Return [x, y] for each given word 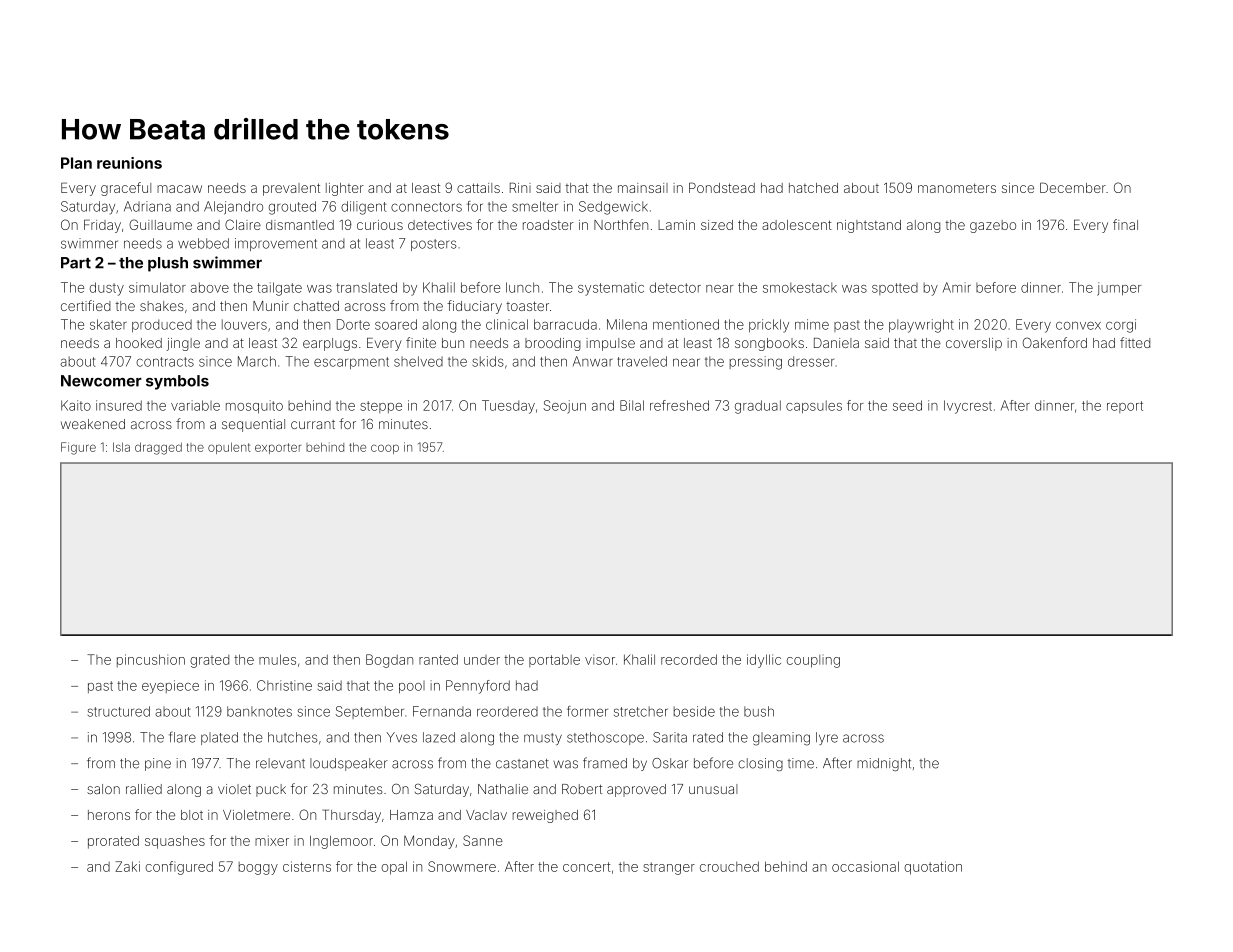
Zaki [127, 866]
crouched [729, 866]
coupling [813, 661]
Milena [627, 324]
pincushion [151, 660]
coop [385, 449]
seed [907, 405]
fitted [1135, 342]
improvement [276, 244]
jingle [183, 344]
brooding [553, 344]
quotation [933, 868]
